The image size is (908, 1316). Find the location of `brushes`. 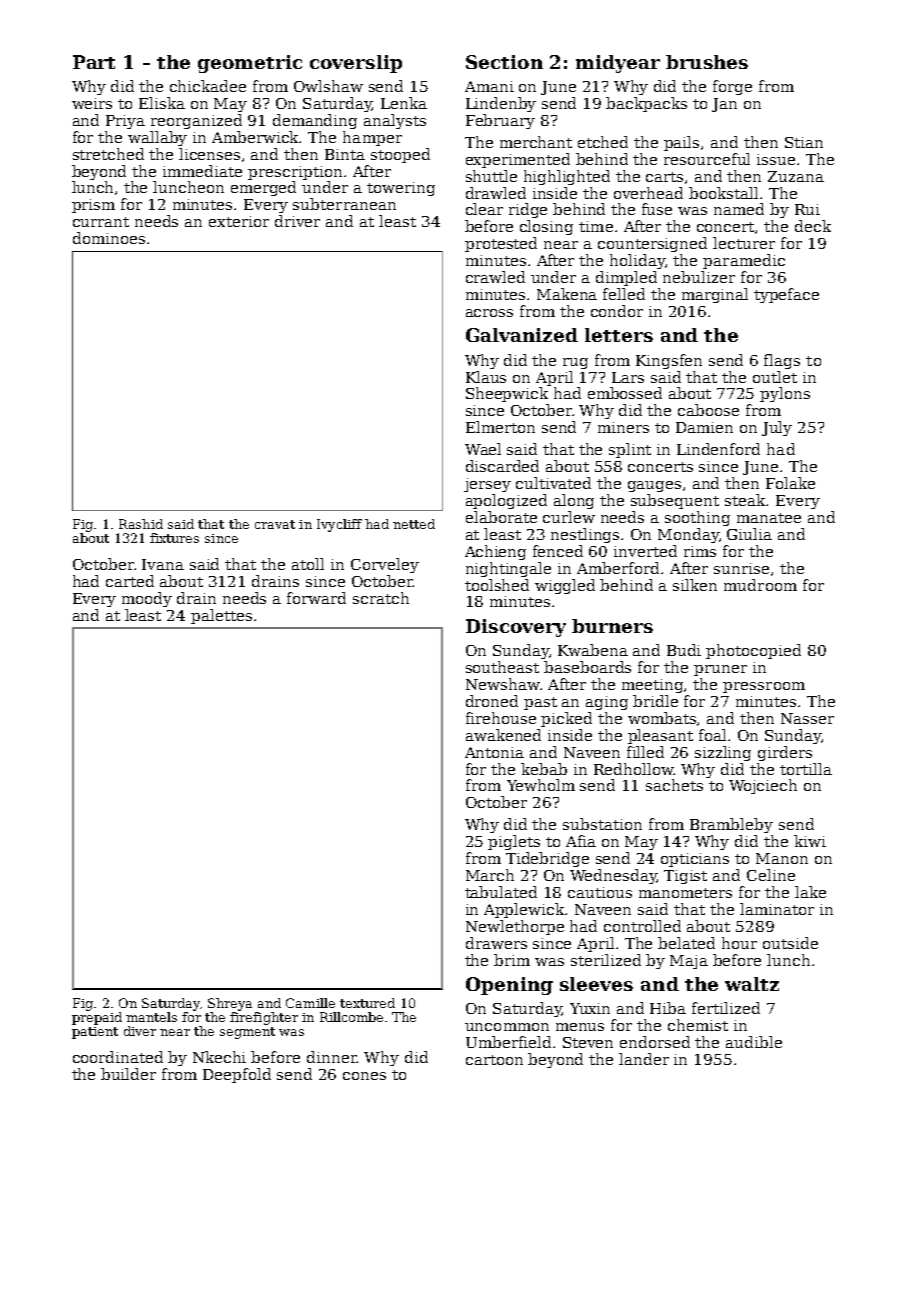

brushes is located at coordinates (707, 62).
